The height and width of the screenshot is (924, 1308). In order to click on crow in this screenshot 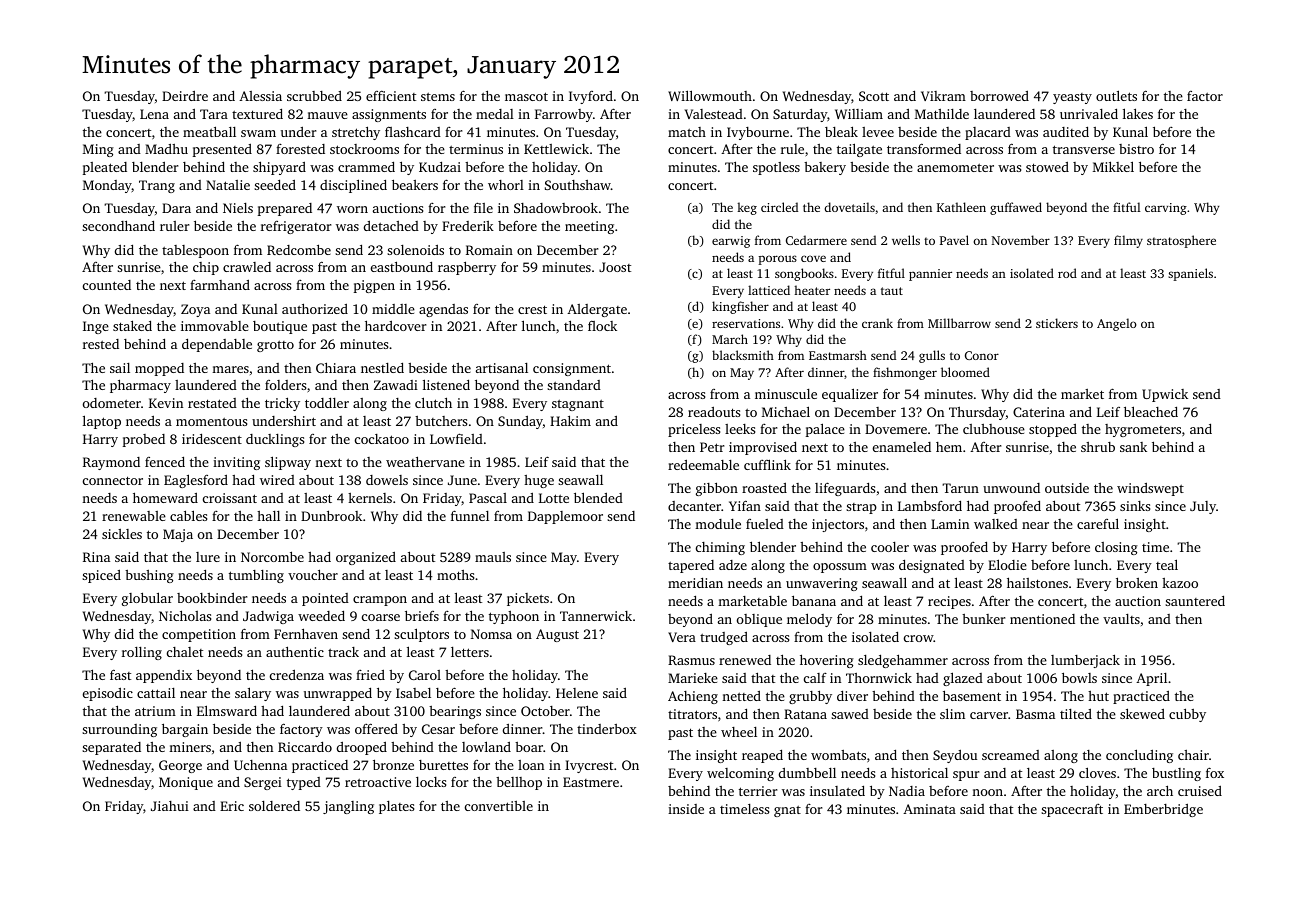, I will do `click(919, 638)`.
